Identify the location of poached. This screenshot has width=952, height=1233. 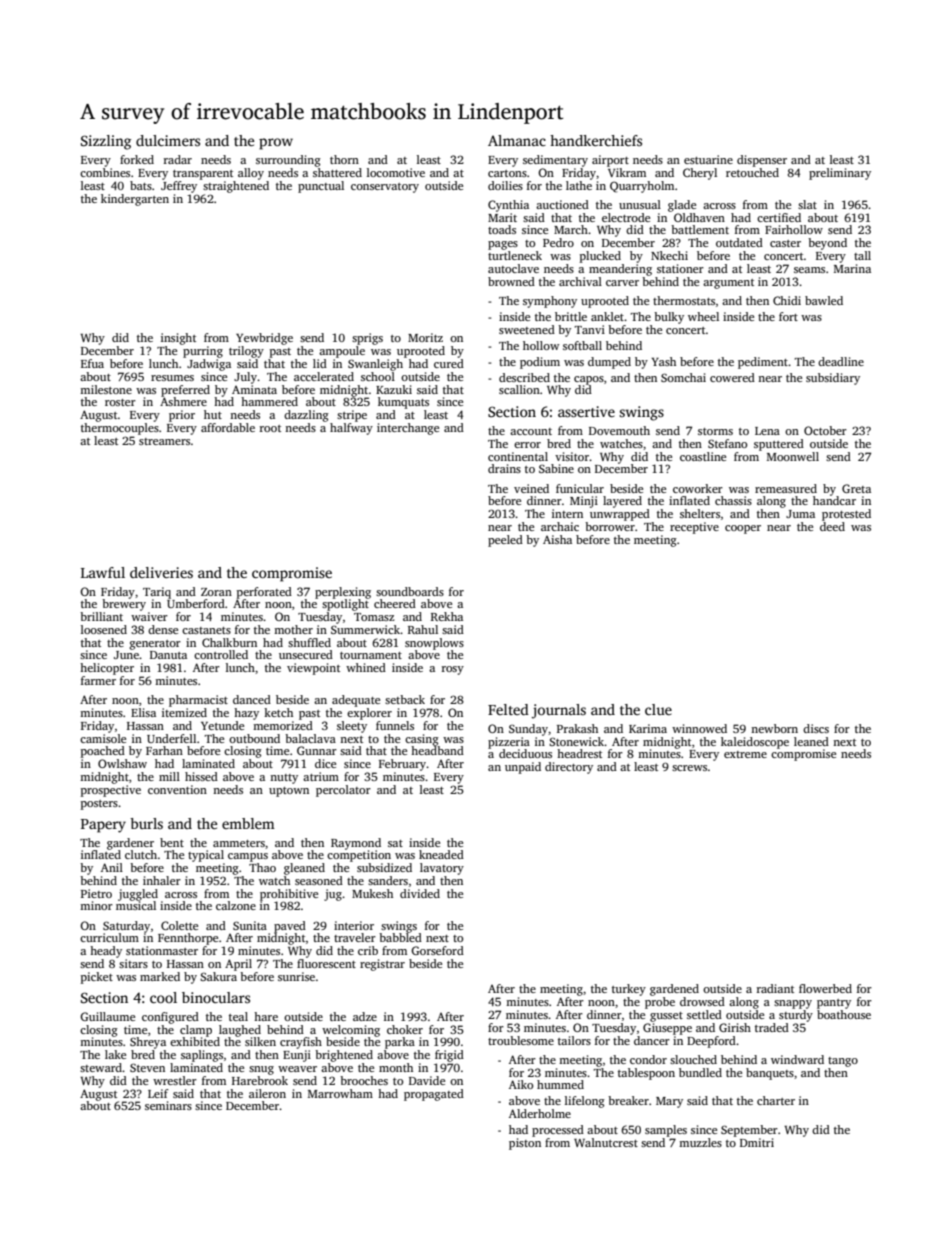
(103, 752).
